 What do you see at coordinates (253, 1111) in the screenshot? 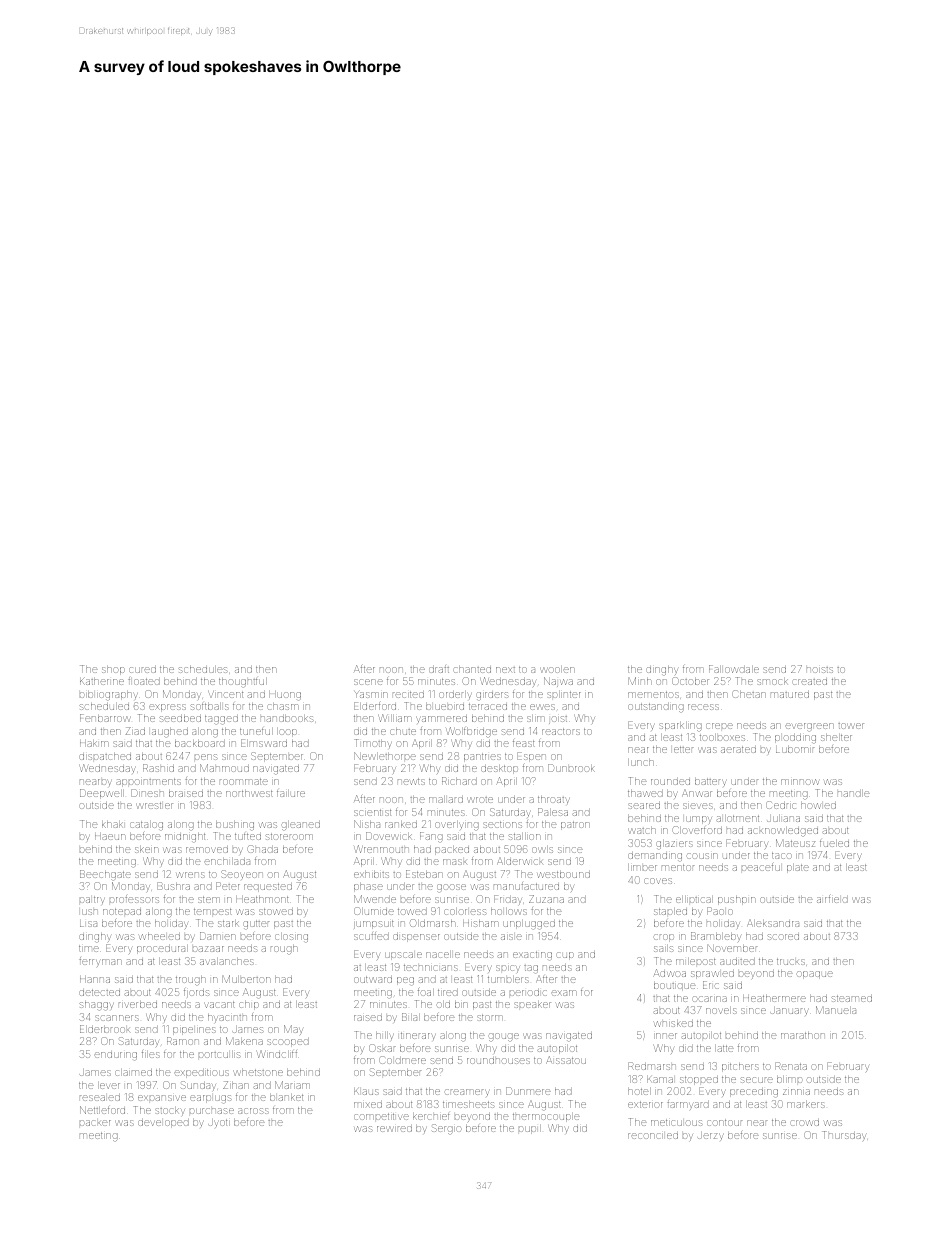
I see `across` at bounding box center [253, 1111].
